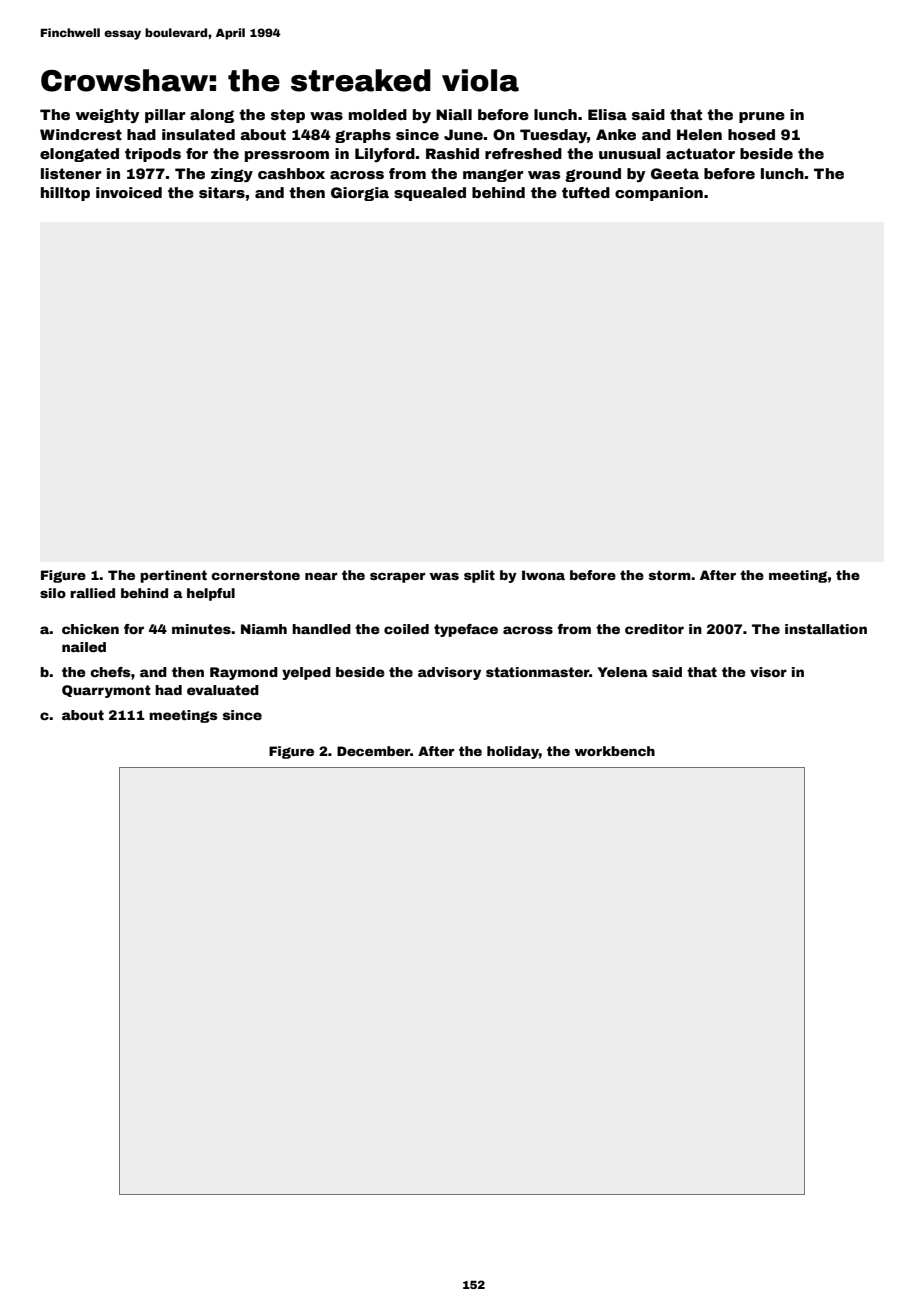  I want to click on companion, so click(659, 194).
